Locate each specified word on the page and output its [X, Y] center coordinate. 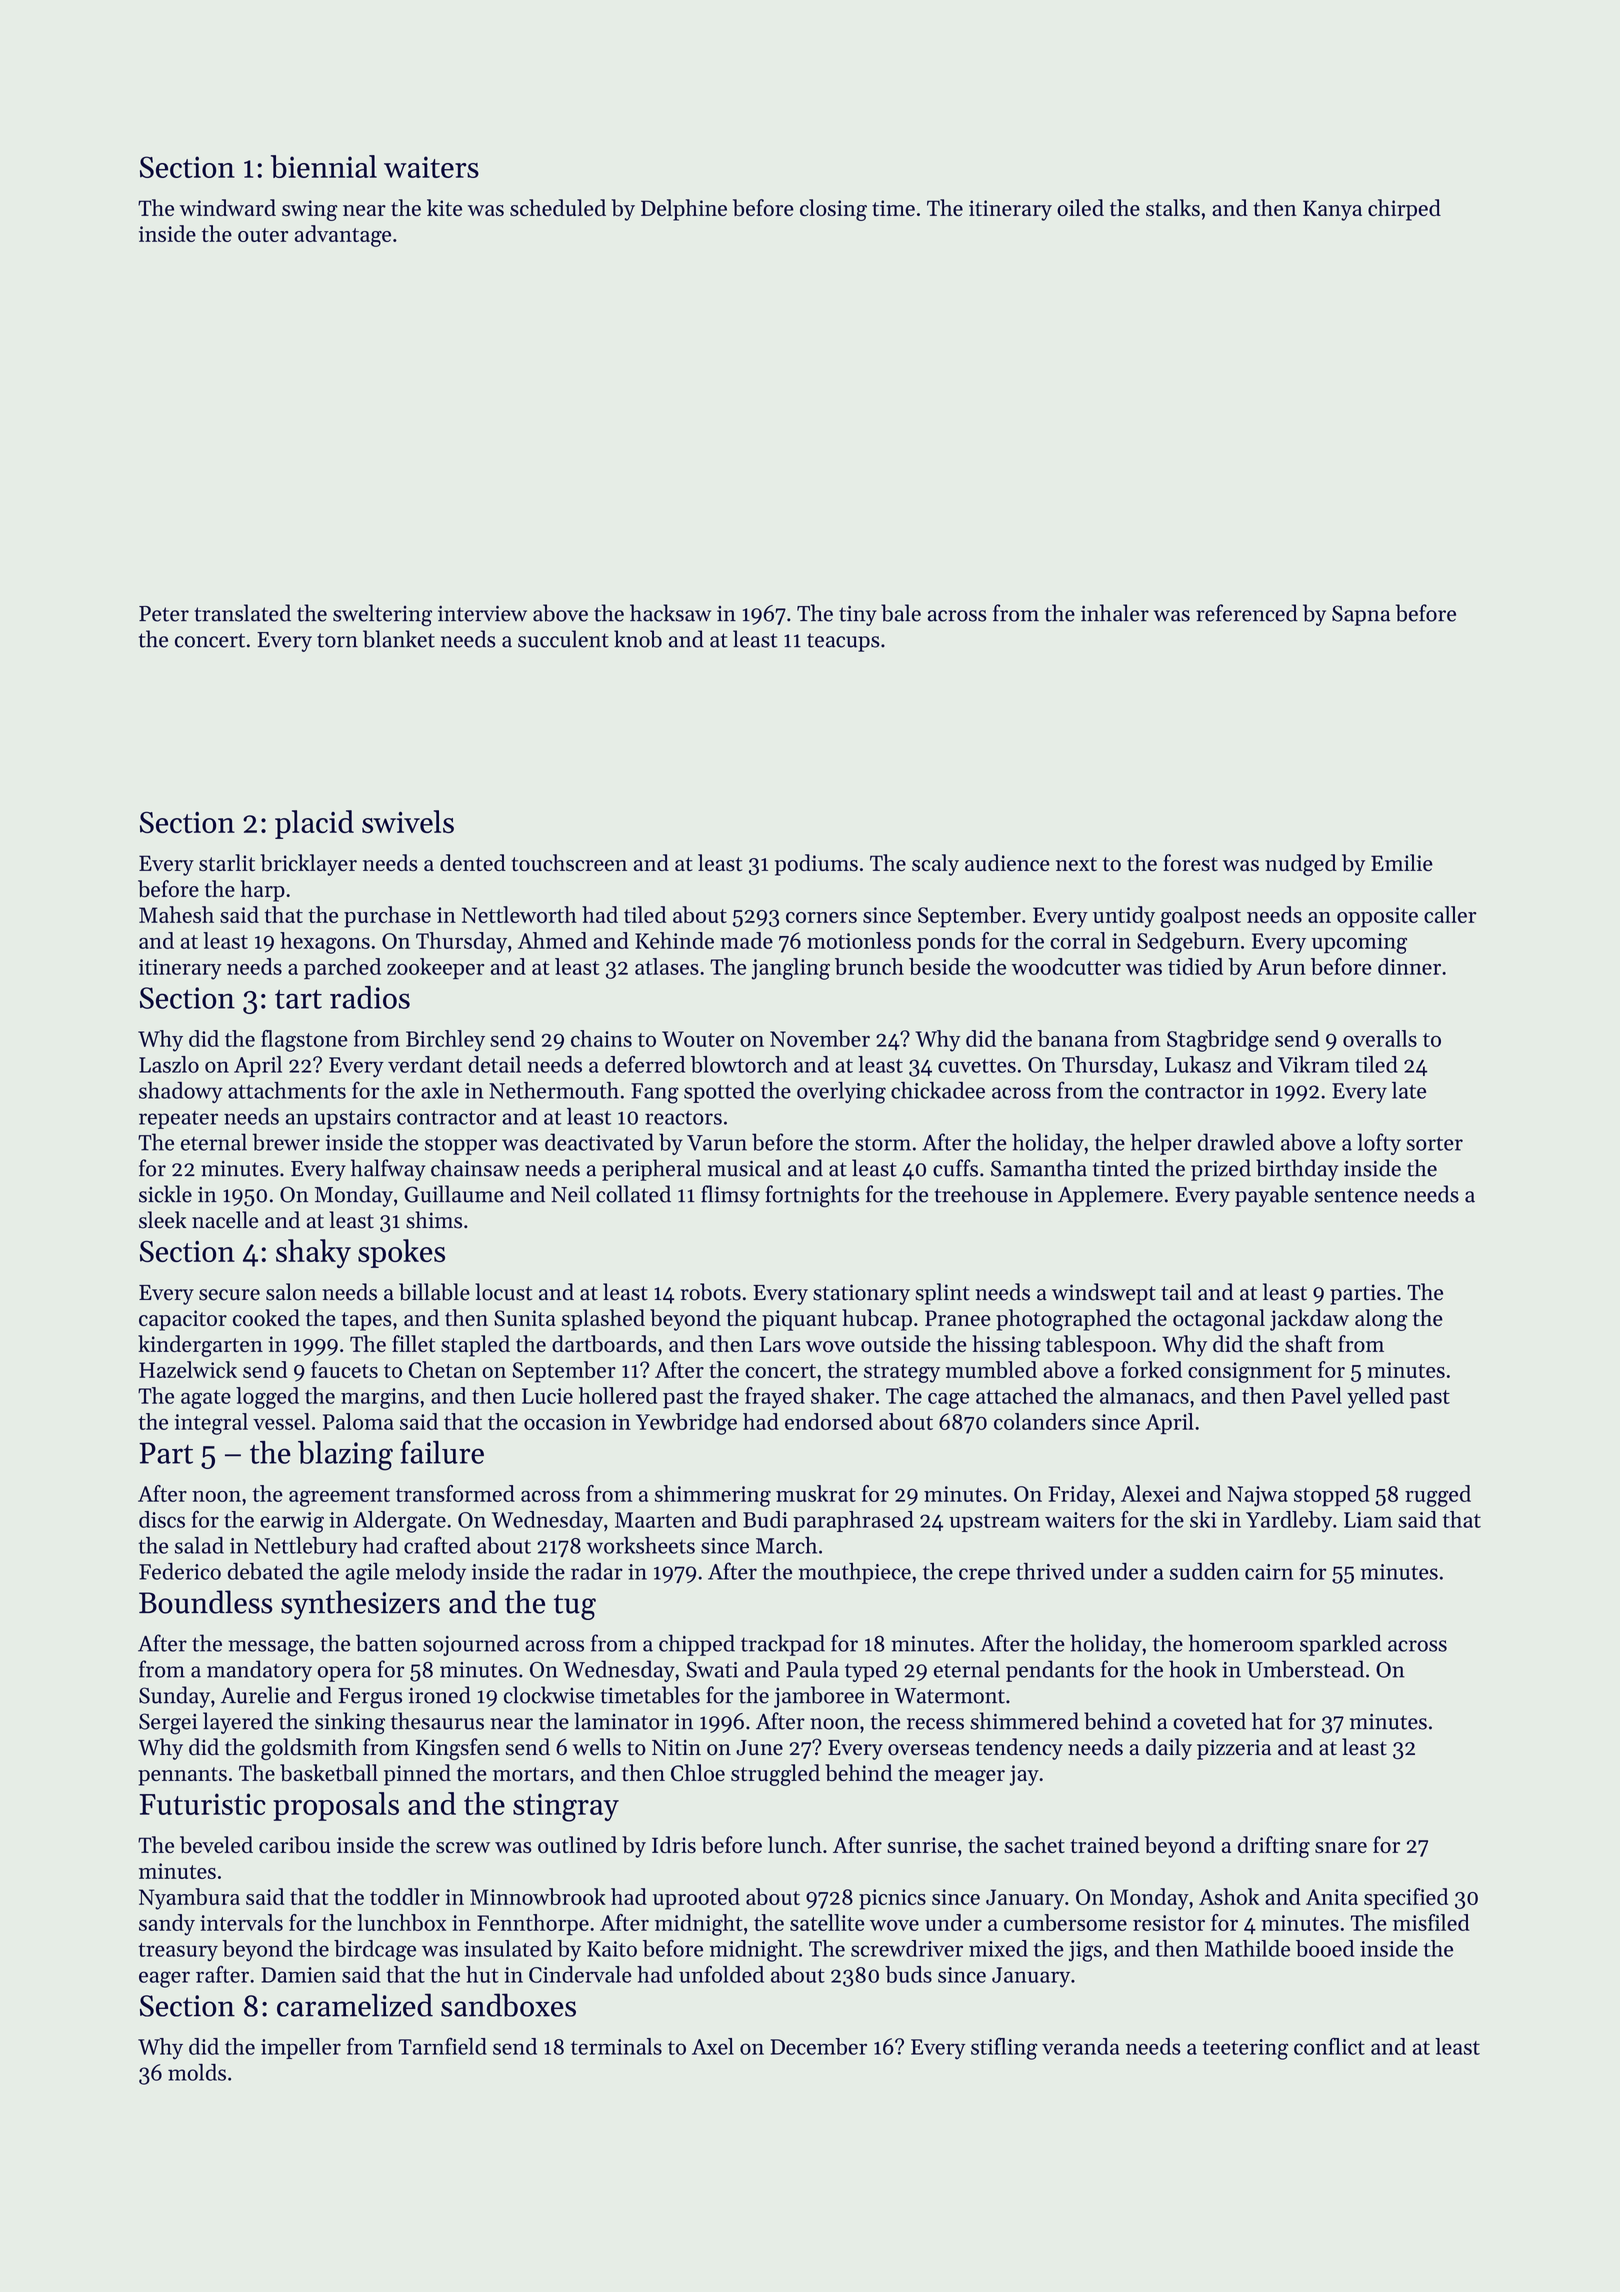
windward [228, 207]
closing [833, 210]
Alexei [1150, 1493]
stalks [1173, 207]
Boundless [206, 1602]
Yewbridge [686, 1424]
